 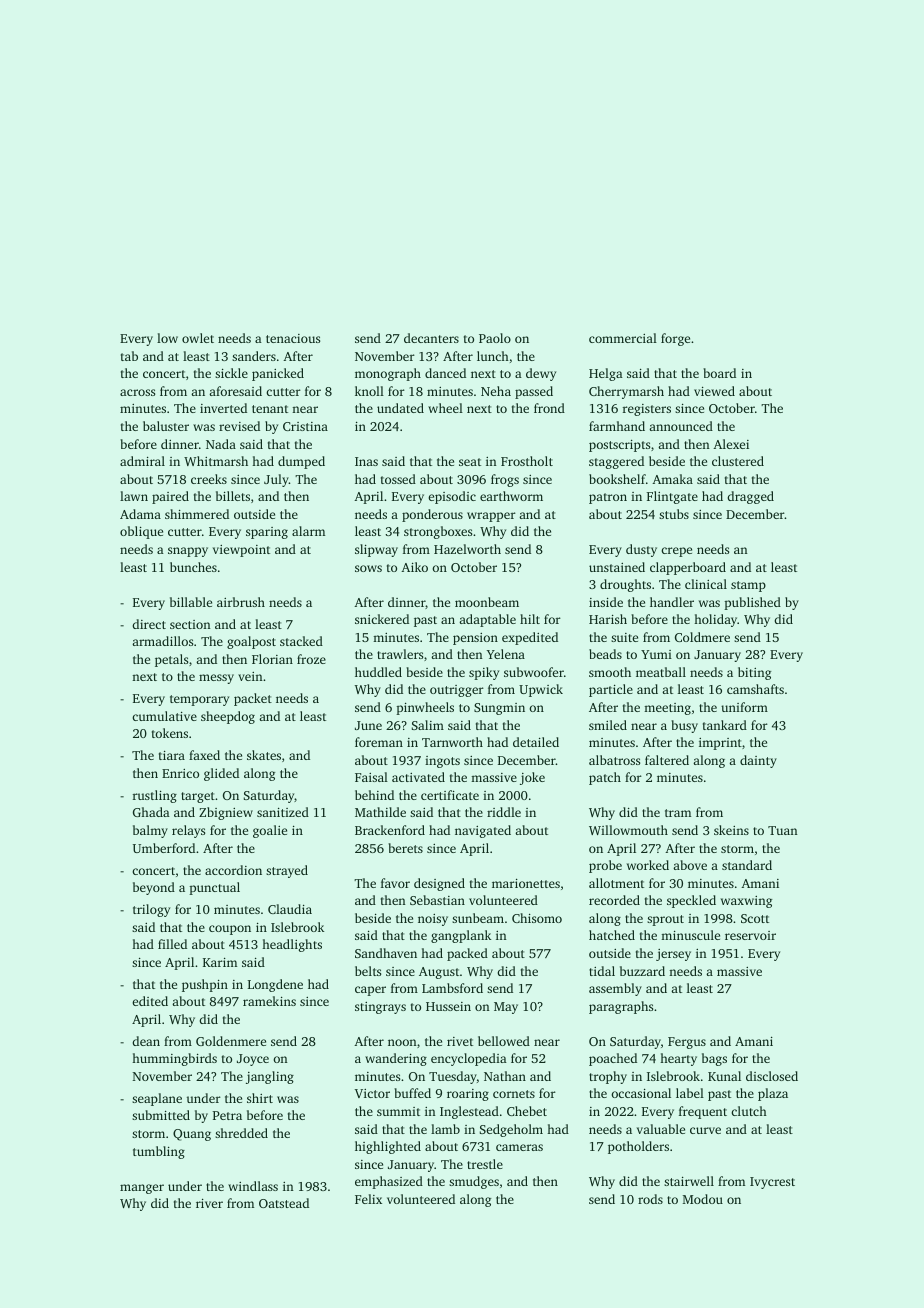 I want to click on ramekins, so click(x=269, y=1001).
